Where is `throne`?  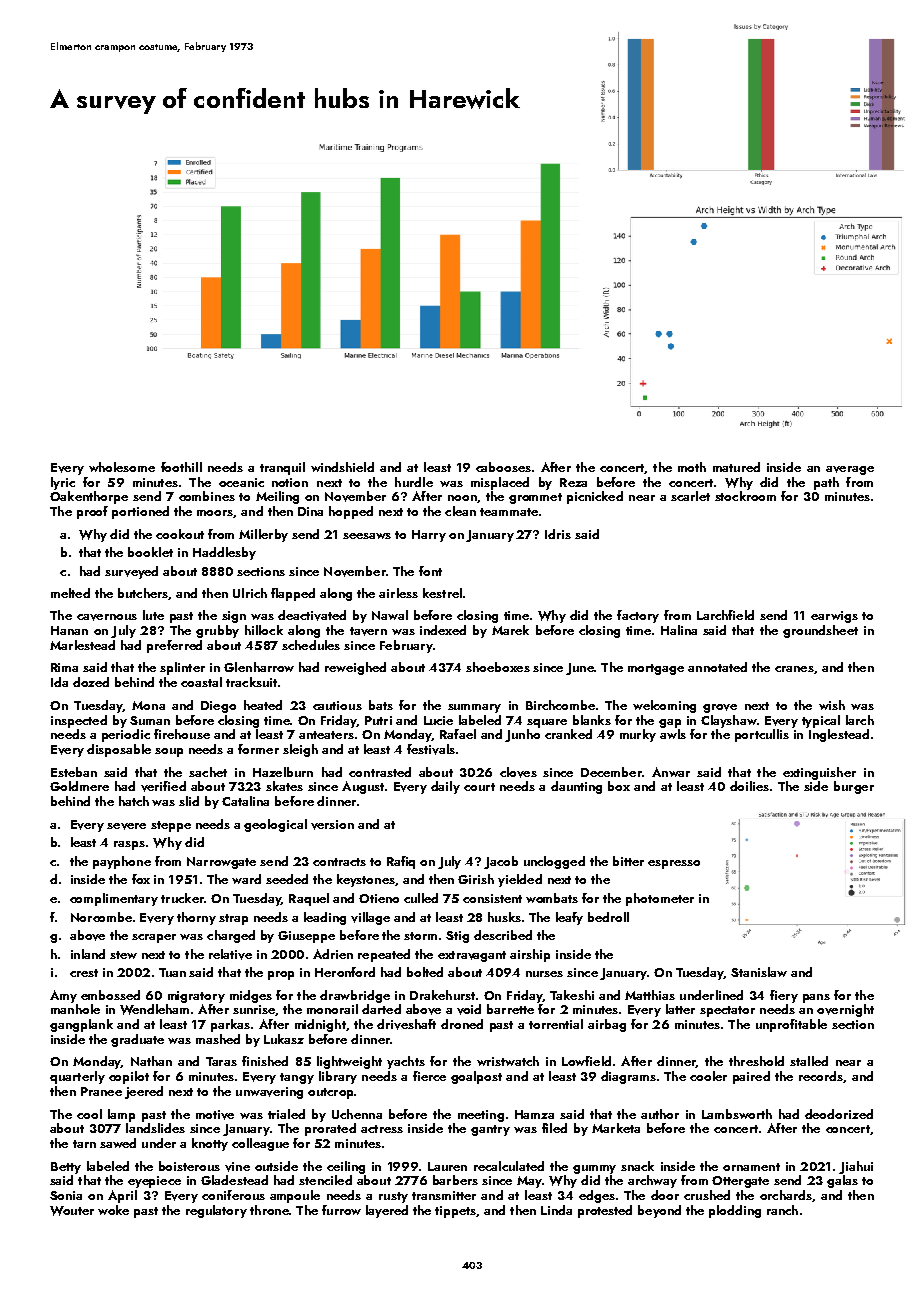 throne is located at coordinates (269, 1210).
